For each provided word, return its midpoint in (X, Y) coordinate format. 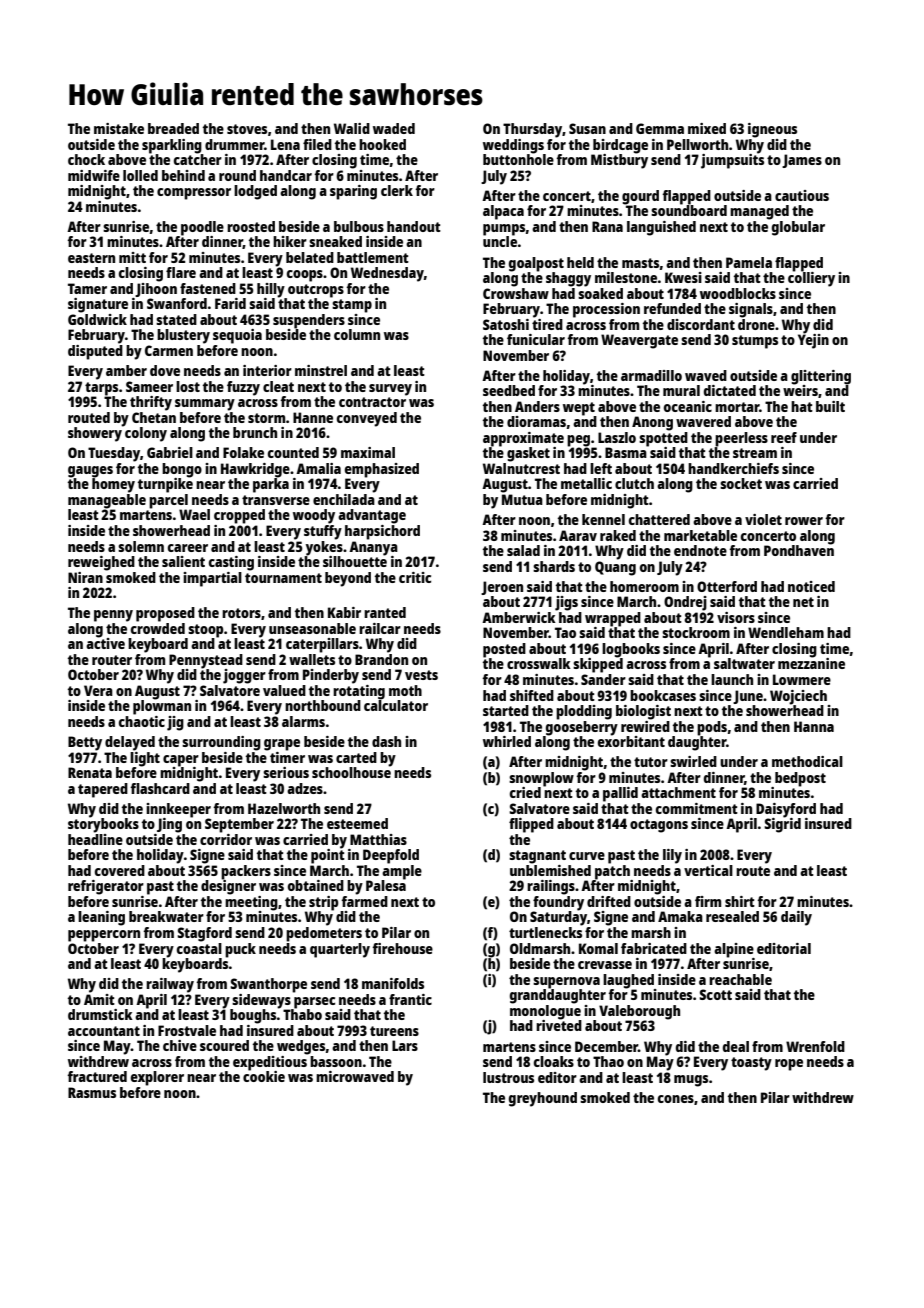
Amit (99, 999)
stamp (352, 306)
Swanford (177, 303)
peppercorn (104, 936)
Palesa (386, 885)
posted (504, 650)
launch (732, 679)
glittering (821, 377)
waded (394, 128)
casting (231, 563)
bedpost (800, 779)
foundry (558, 903)
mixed (707, 128)
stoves (247, 129)
